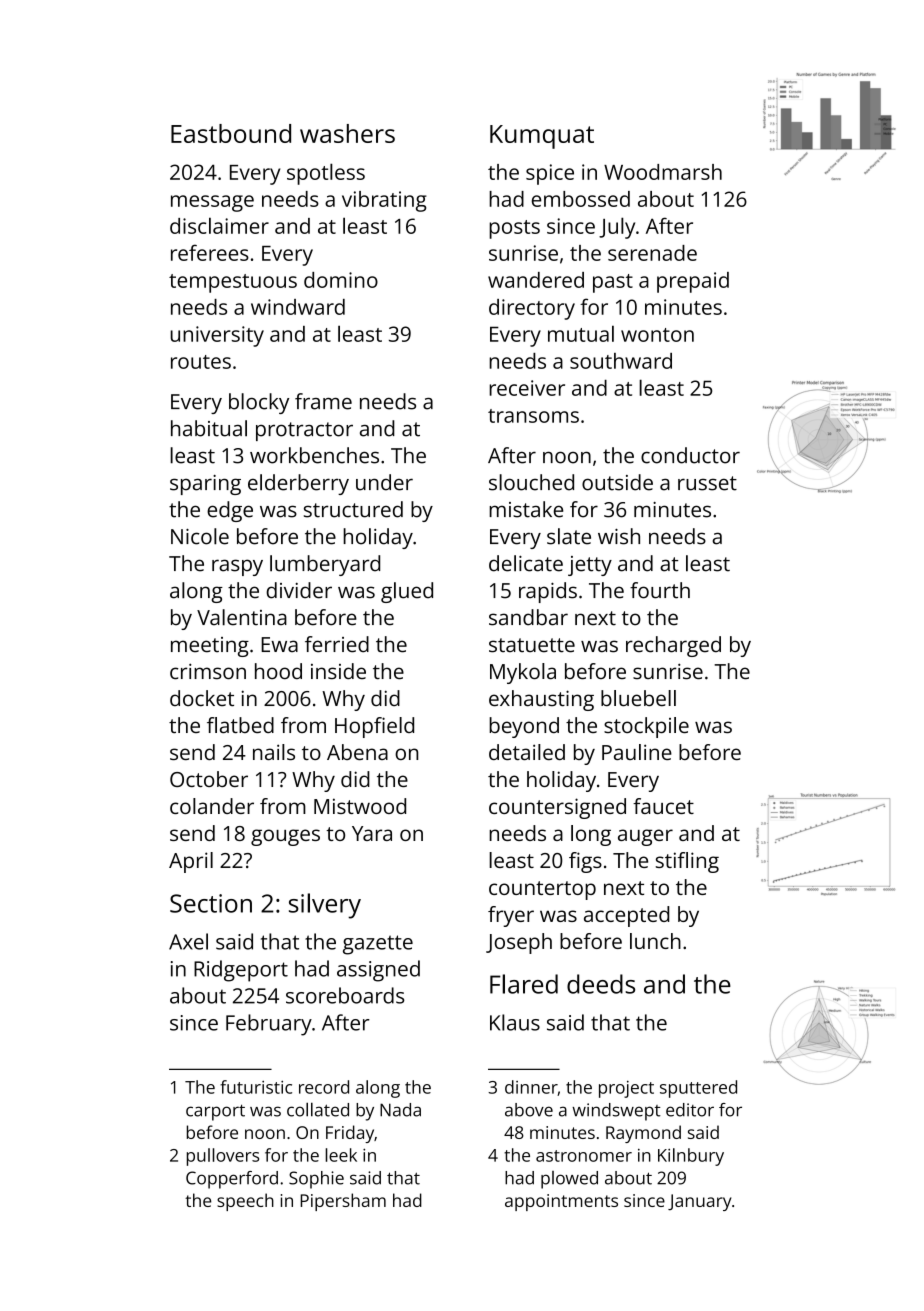 Image resolution: width=924 pixels, height=1311 pixels. I want to click on wandered, so click(536, 280).
